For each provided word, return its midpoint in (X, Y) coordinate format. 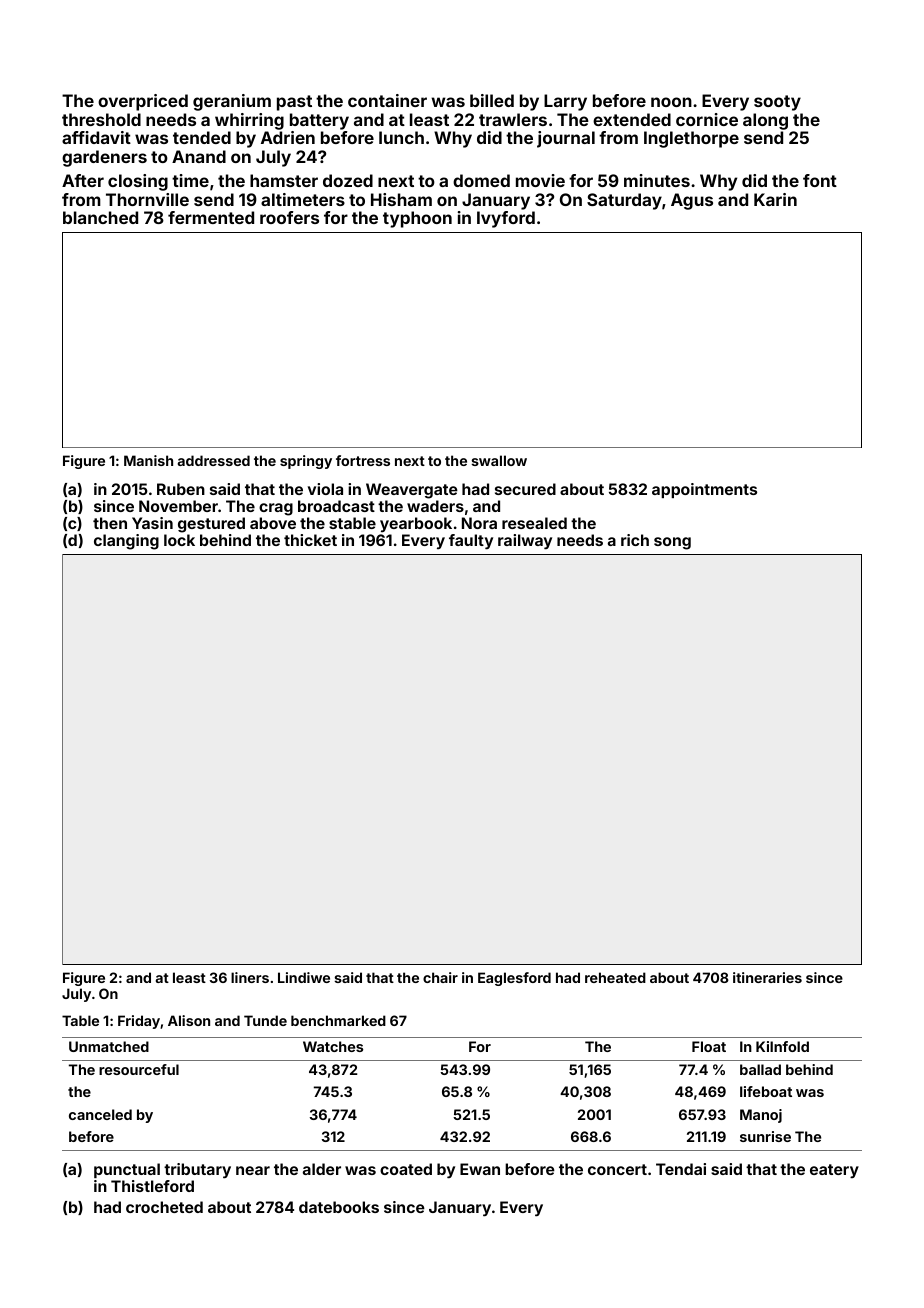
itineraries (767, 977)
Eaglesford (514, 979)
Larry (565, 102)
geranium (232, 102)
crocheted (164, 1207)
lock (179, 540)
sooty (777, 103)
